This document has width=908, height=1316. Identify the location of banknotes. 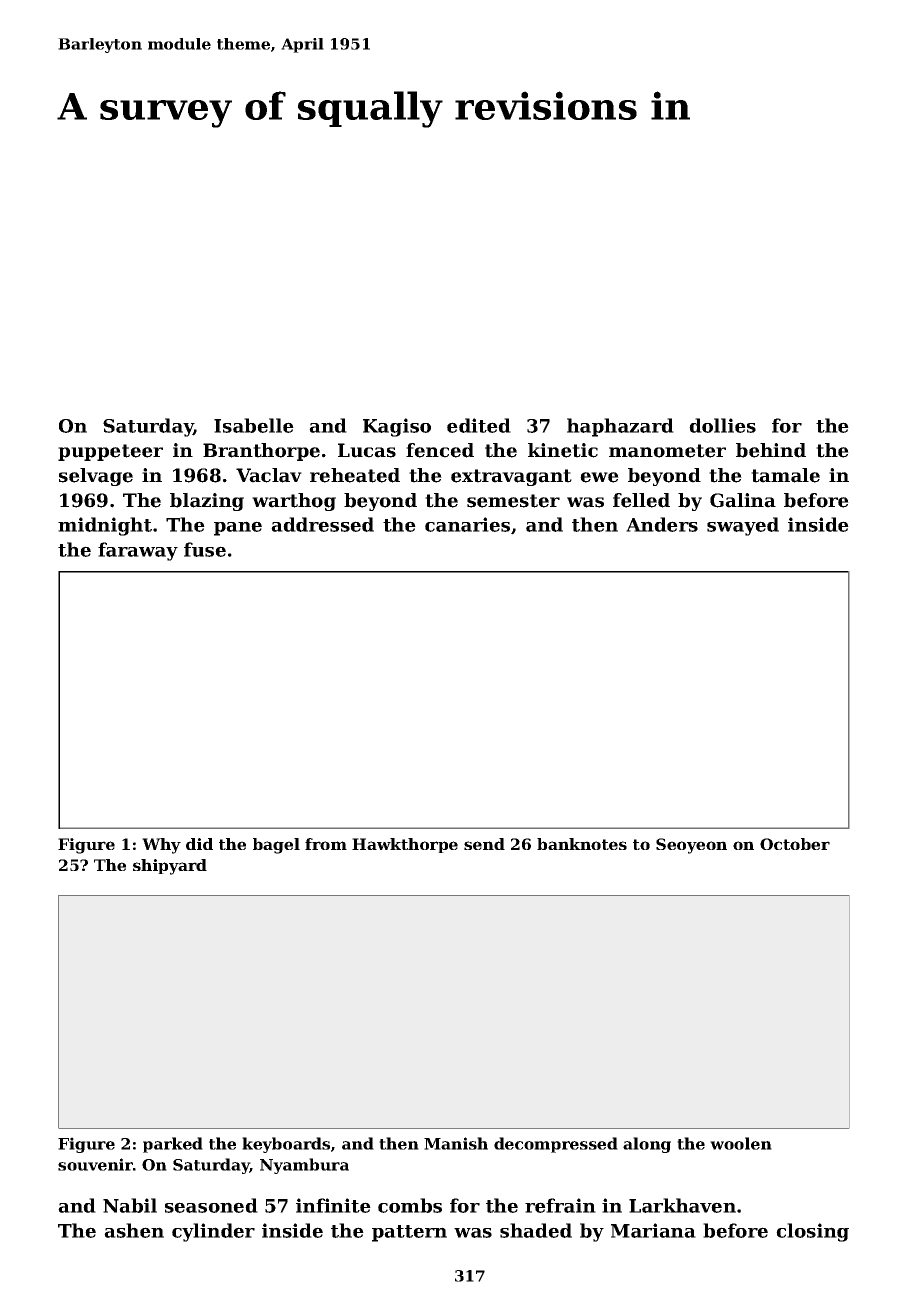
(582, 844).
